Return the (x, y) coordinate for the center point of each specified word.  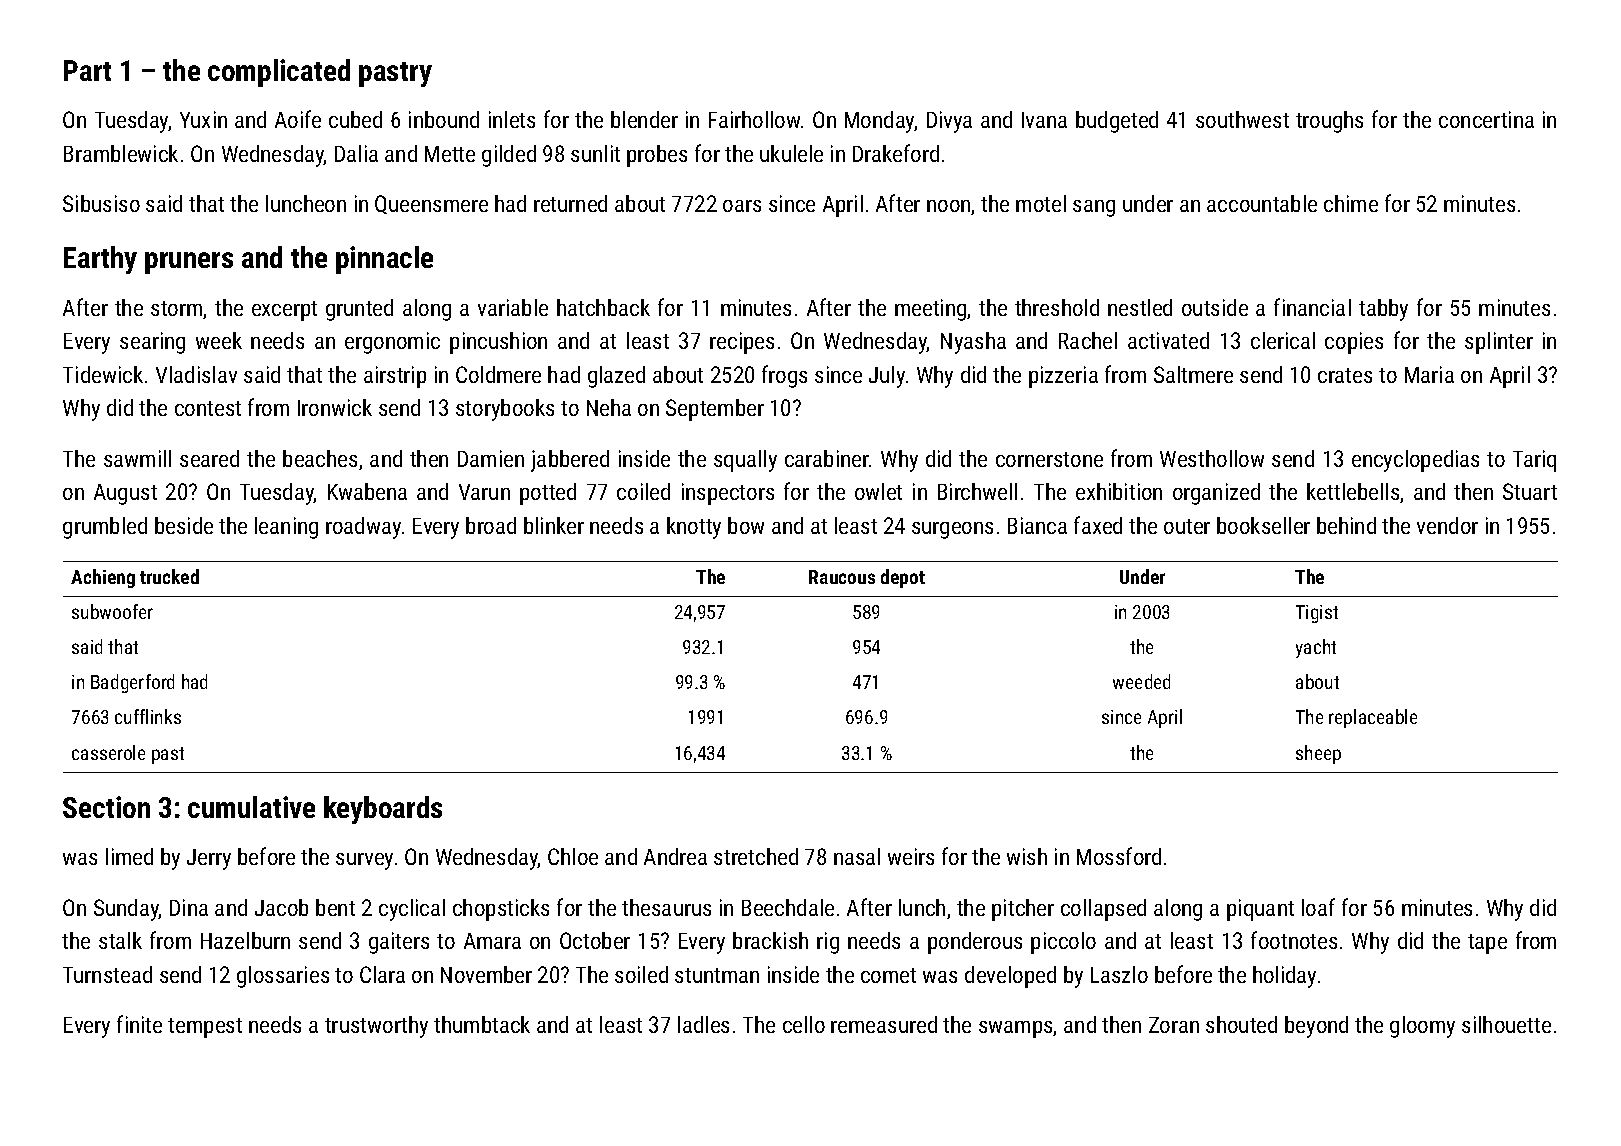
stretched (756, 856)
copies (1354, 343)
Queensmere (431, 204)
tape (1487, 944)
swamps (1016, 1029)
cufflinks (148, 716)
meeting (930, 310)
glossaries (283, 977)
